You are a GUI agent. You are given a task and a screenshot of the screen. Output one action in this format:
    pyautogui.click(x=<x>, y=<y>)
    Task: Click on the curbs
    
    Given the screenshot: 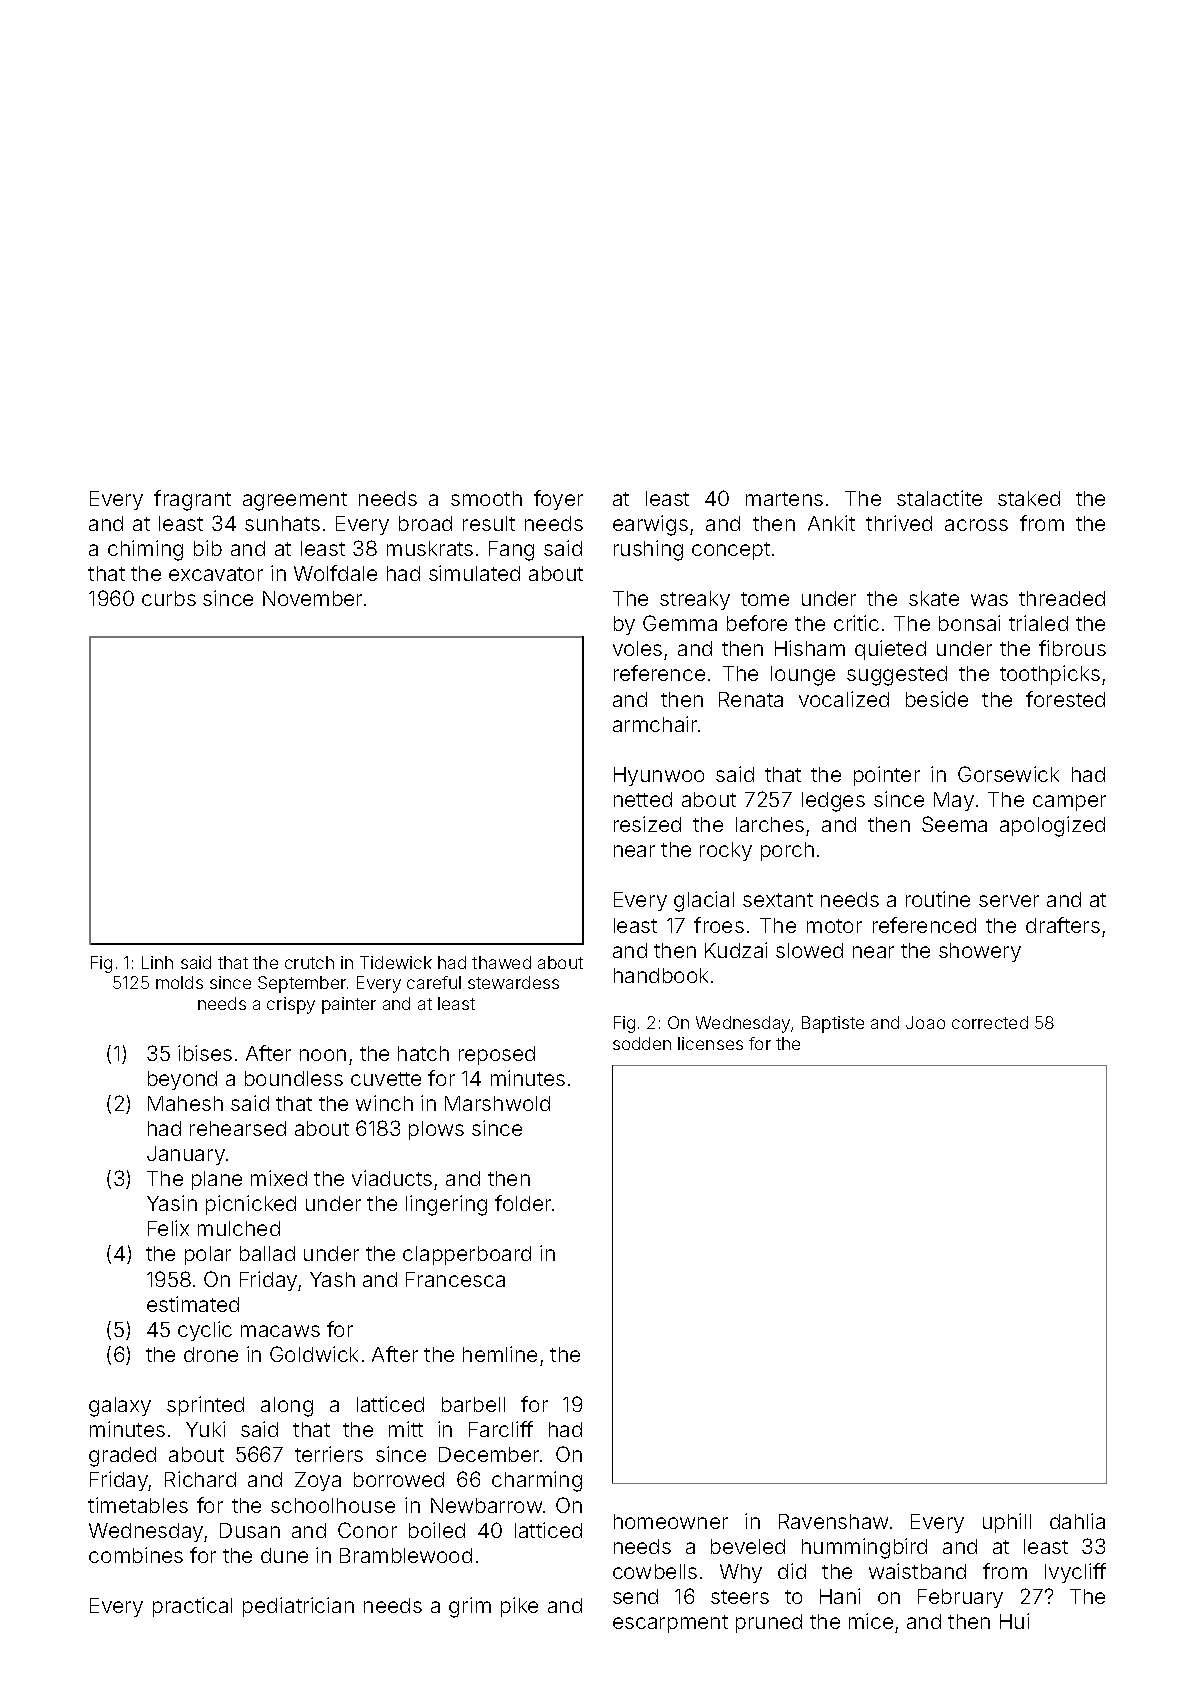 What is the action you would take?
    pyautogui.click(x=169, y=598)
